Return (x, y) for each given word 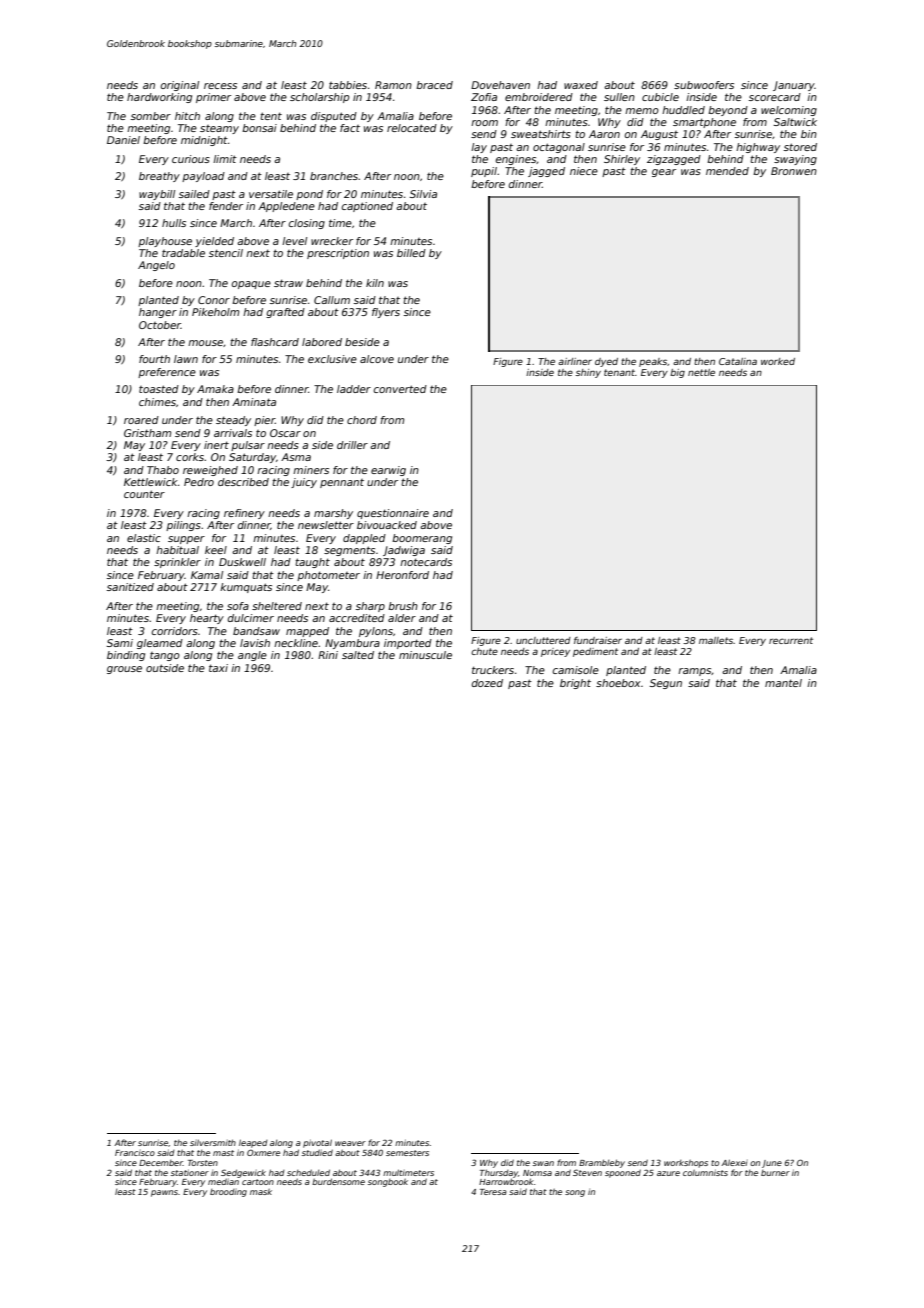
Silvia (423, 194)
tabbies (348, 85)
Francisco (135, 1153)
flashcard (275, 342)
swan (543, 1163)
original (179, 86)
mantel (783, 683)
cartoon (258, 1182)
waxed (581, 85)
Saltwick (795, 122)
